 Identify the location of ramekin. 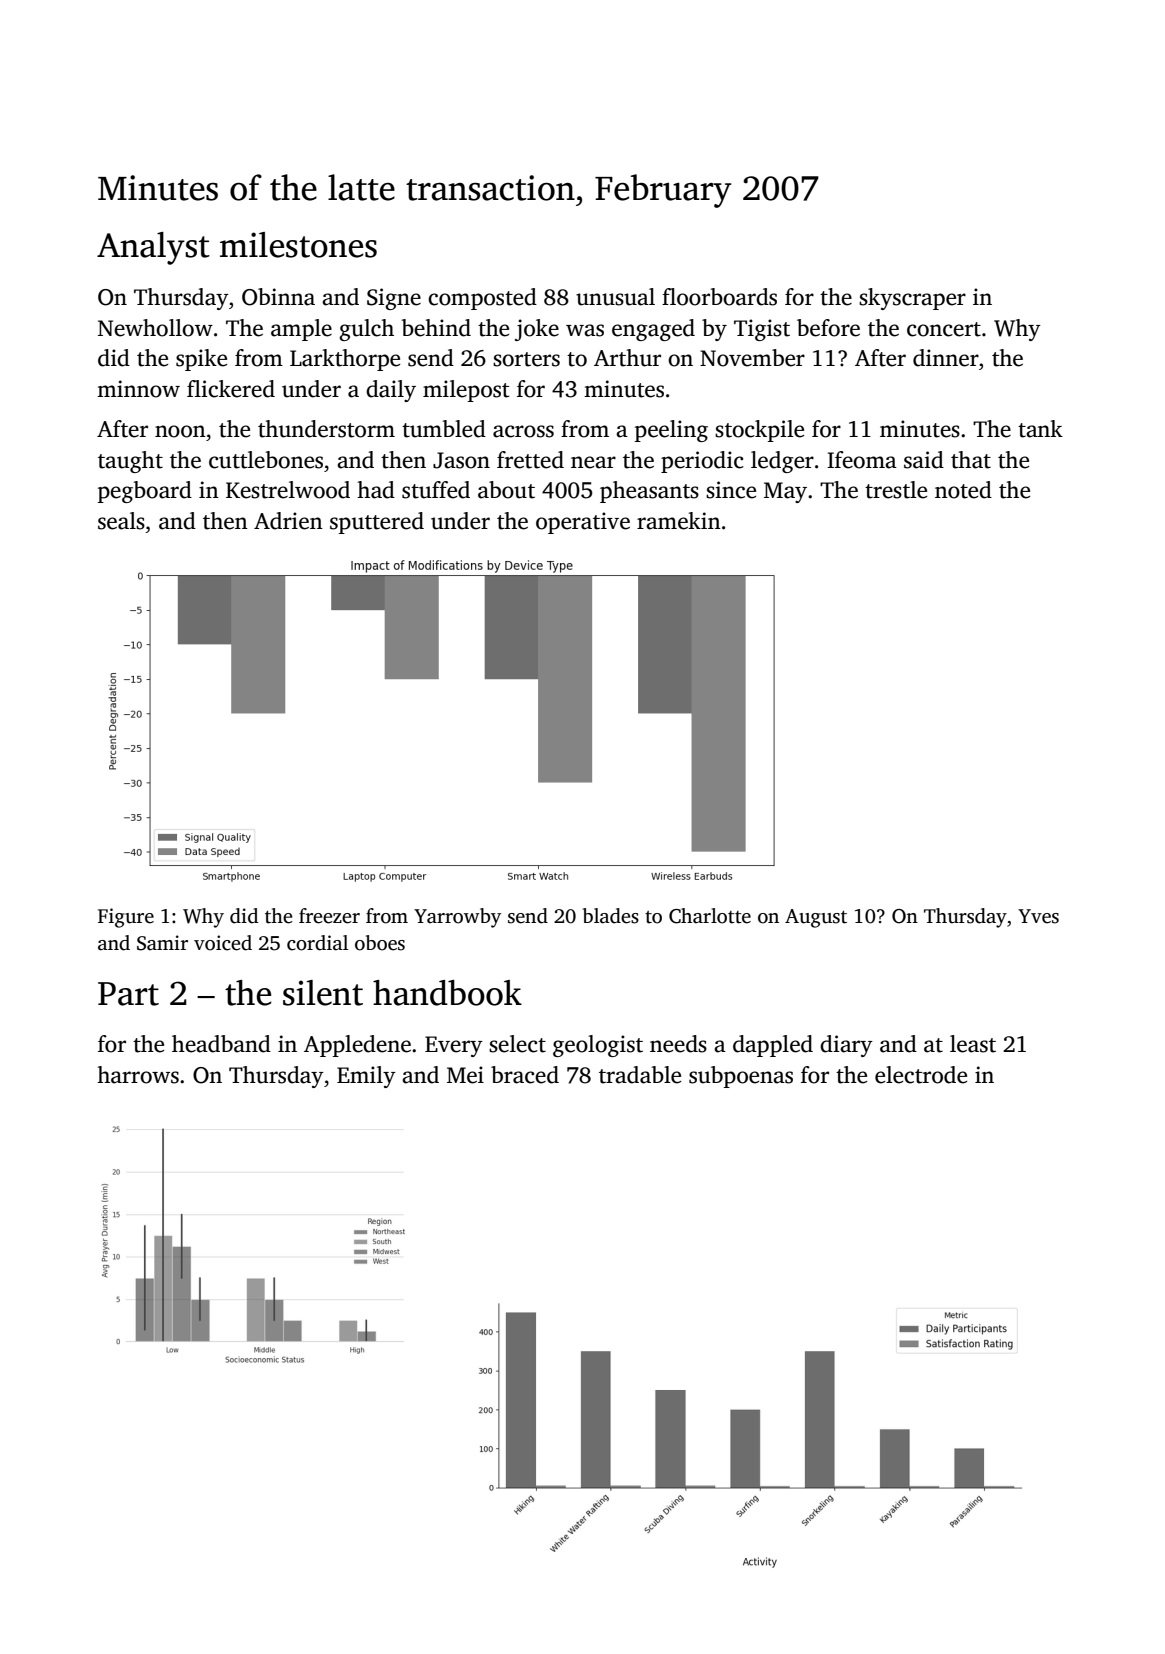
(679, 521).
